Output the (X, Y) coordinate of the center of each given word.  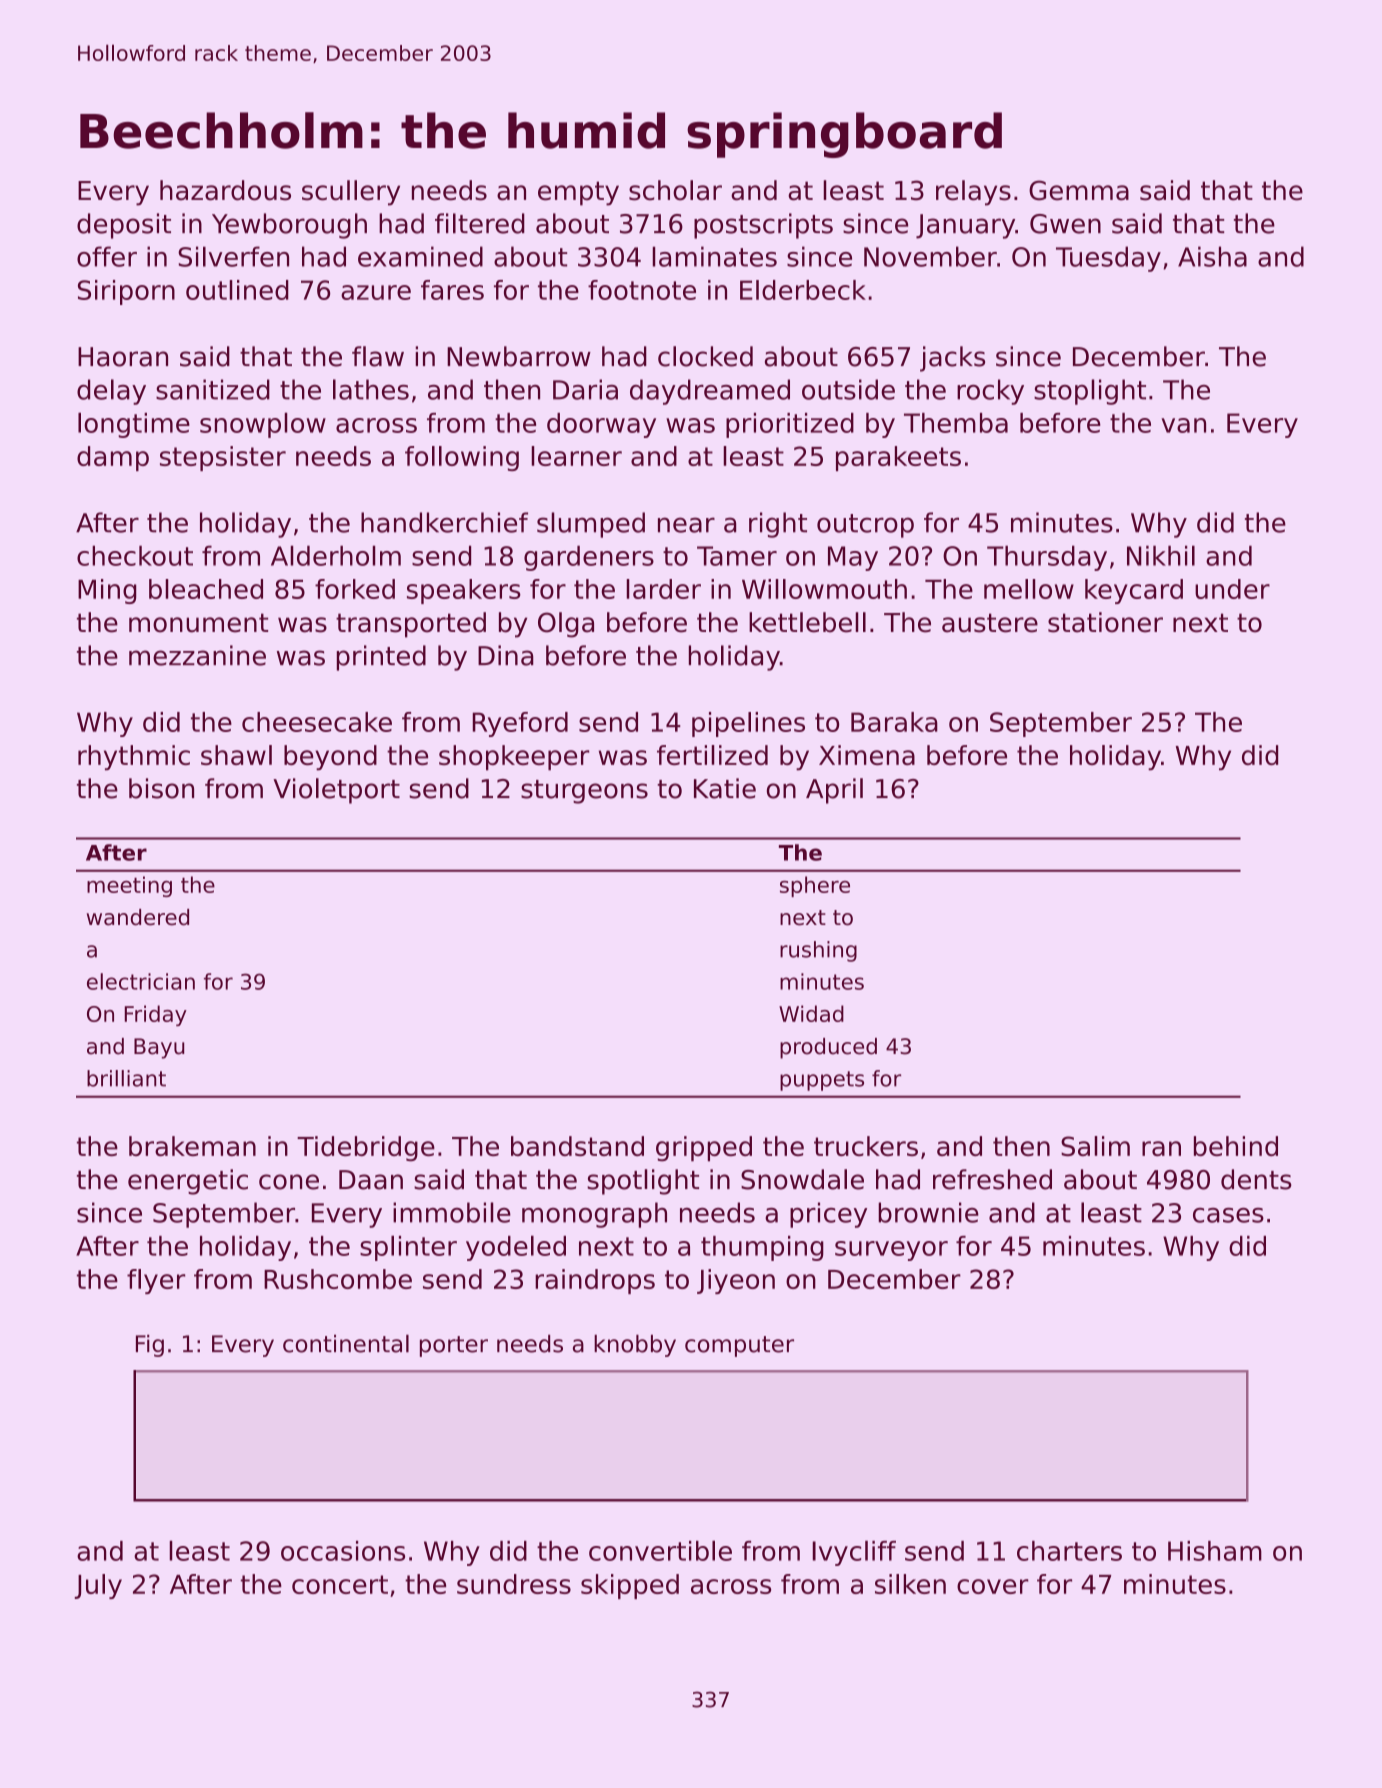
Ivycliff (854, 1553)
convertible (660, 1550)
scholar (675, 190)
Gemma (1079, 190)
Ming (107, 591)
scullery (351, 193)
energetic (188, 1182)
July (98, 1586)
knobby (635, 1346)
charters (1069, 1551)
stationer (1105, 622)
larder (663, 589)
